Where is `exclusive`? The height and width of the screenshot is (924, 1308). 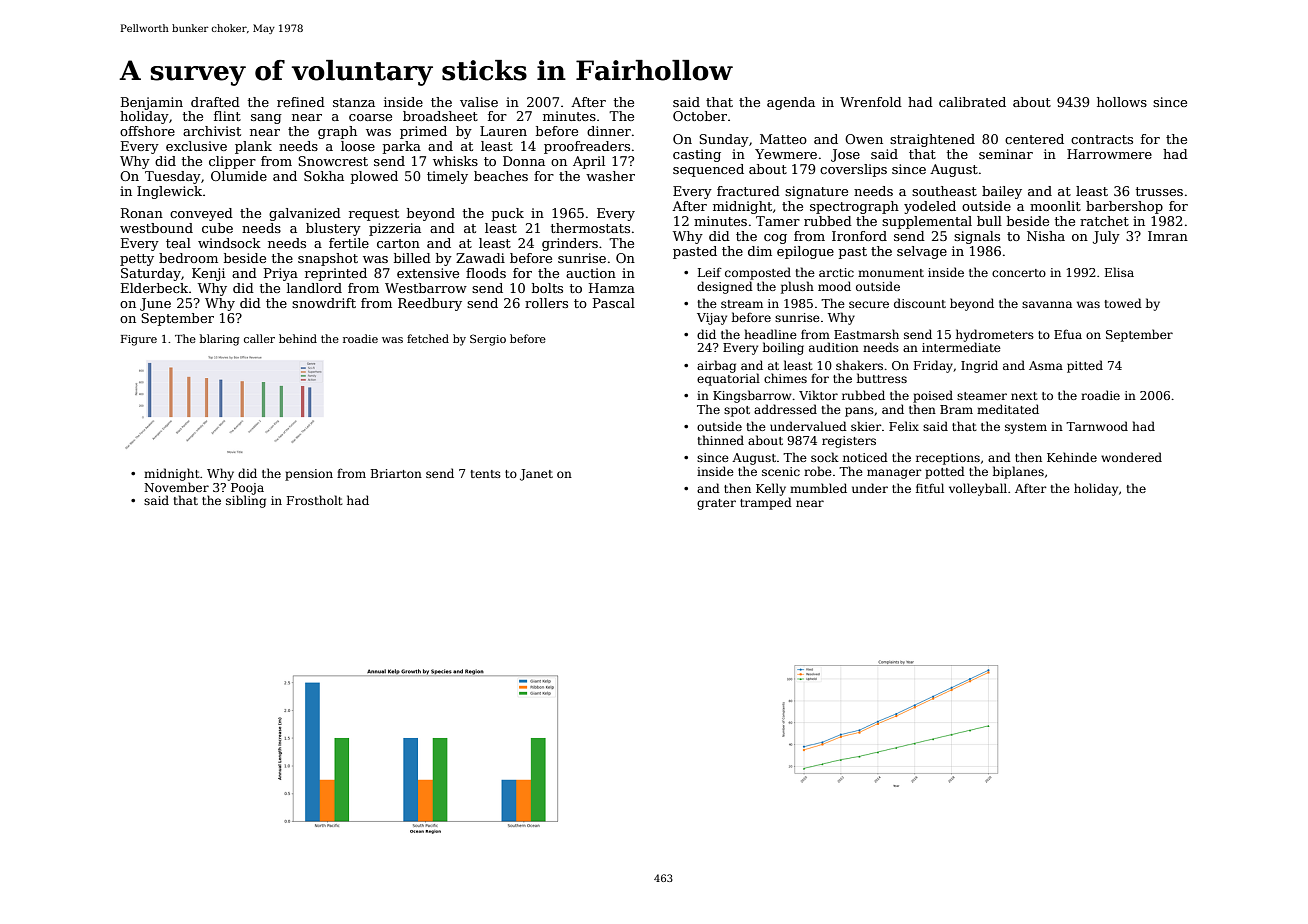
exclusive is located at coordinates (196, 146).
